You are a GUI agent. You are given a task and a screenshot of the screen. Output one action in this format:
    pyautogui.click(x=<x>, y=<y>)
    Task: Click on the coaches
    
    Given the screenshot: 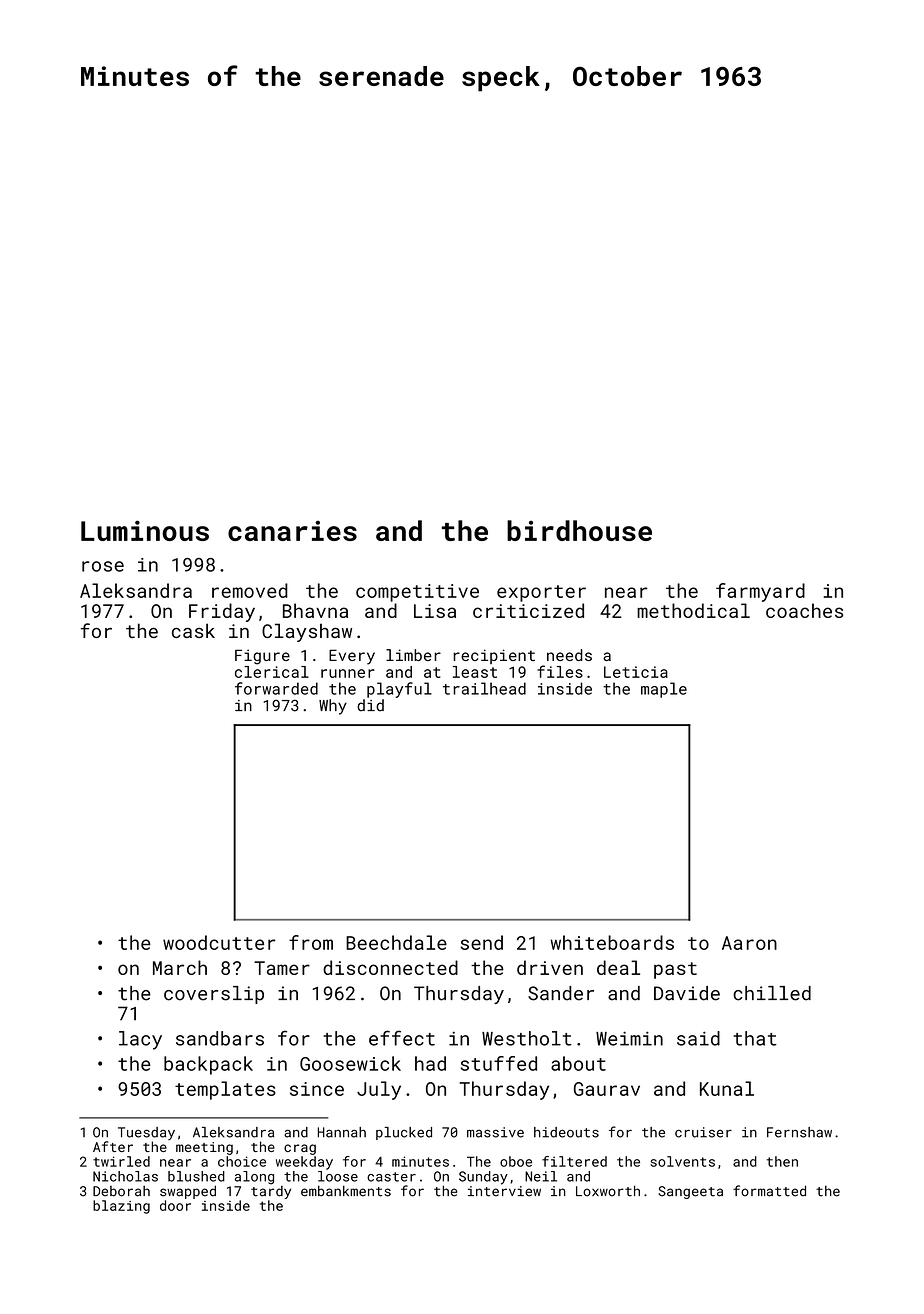 What is the action you would take?
    pyautogui.click(x=804, y=610)
